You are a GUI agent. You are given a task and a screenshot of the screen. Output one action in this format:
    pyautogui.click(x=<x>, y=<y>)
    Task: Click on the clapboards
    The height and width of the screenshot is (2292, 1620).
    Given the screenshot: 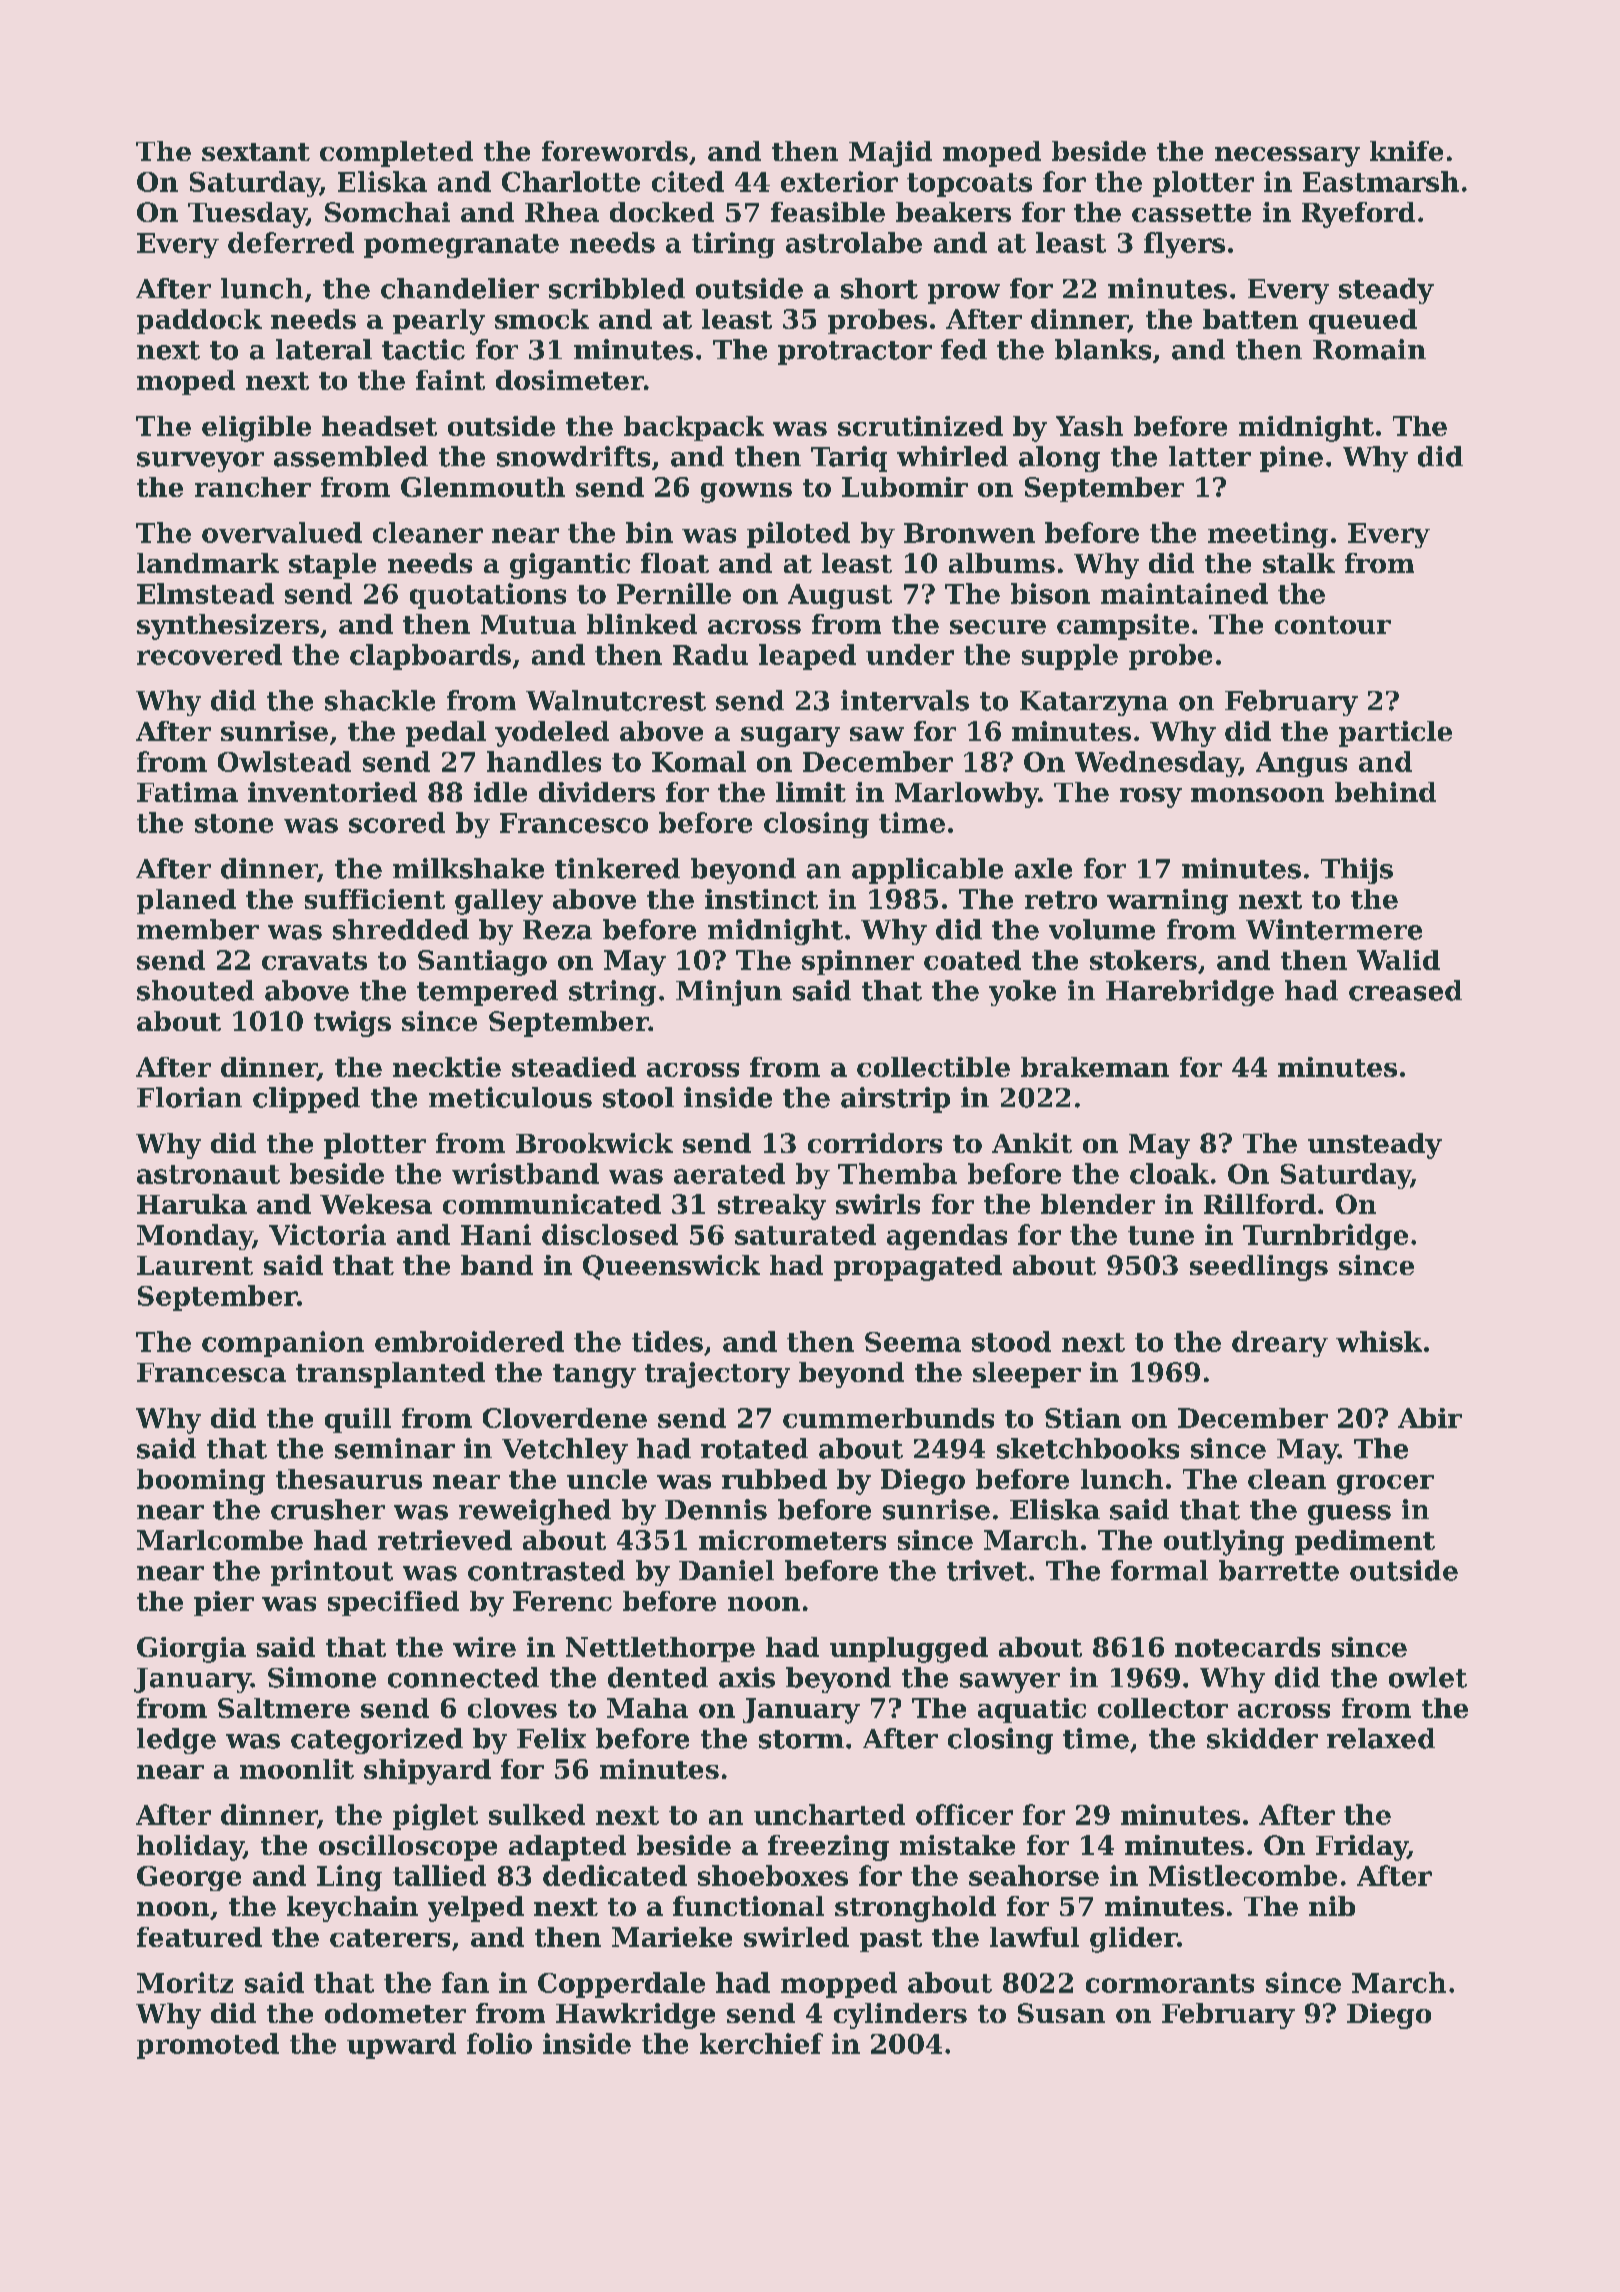 What is the action you would take?
    pyautogui.click(x=430, y=657)
